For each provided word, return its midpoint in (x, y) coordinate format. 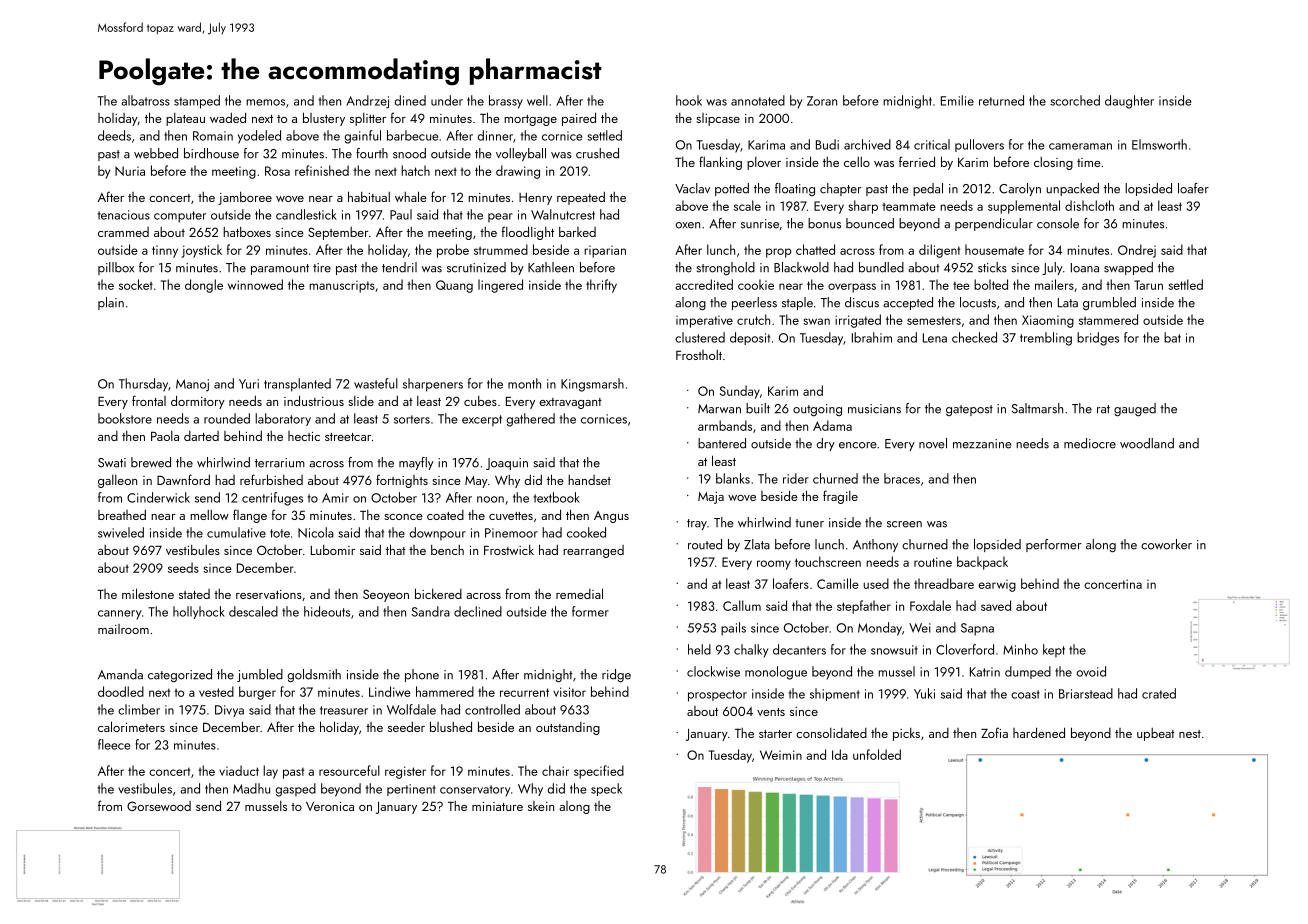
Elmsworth (1159, 144)
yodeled (259, 137)
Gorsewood (159, 806)
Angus (611, 517)
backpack (982, 563)
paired (579, 119)
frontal (149, 400)
